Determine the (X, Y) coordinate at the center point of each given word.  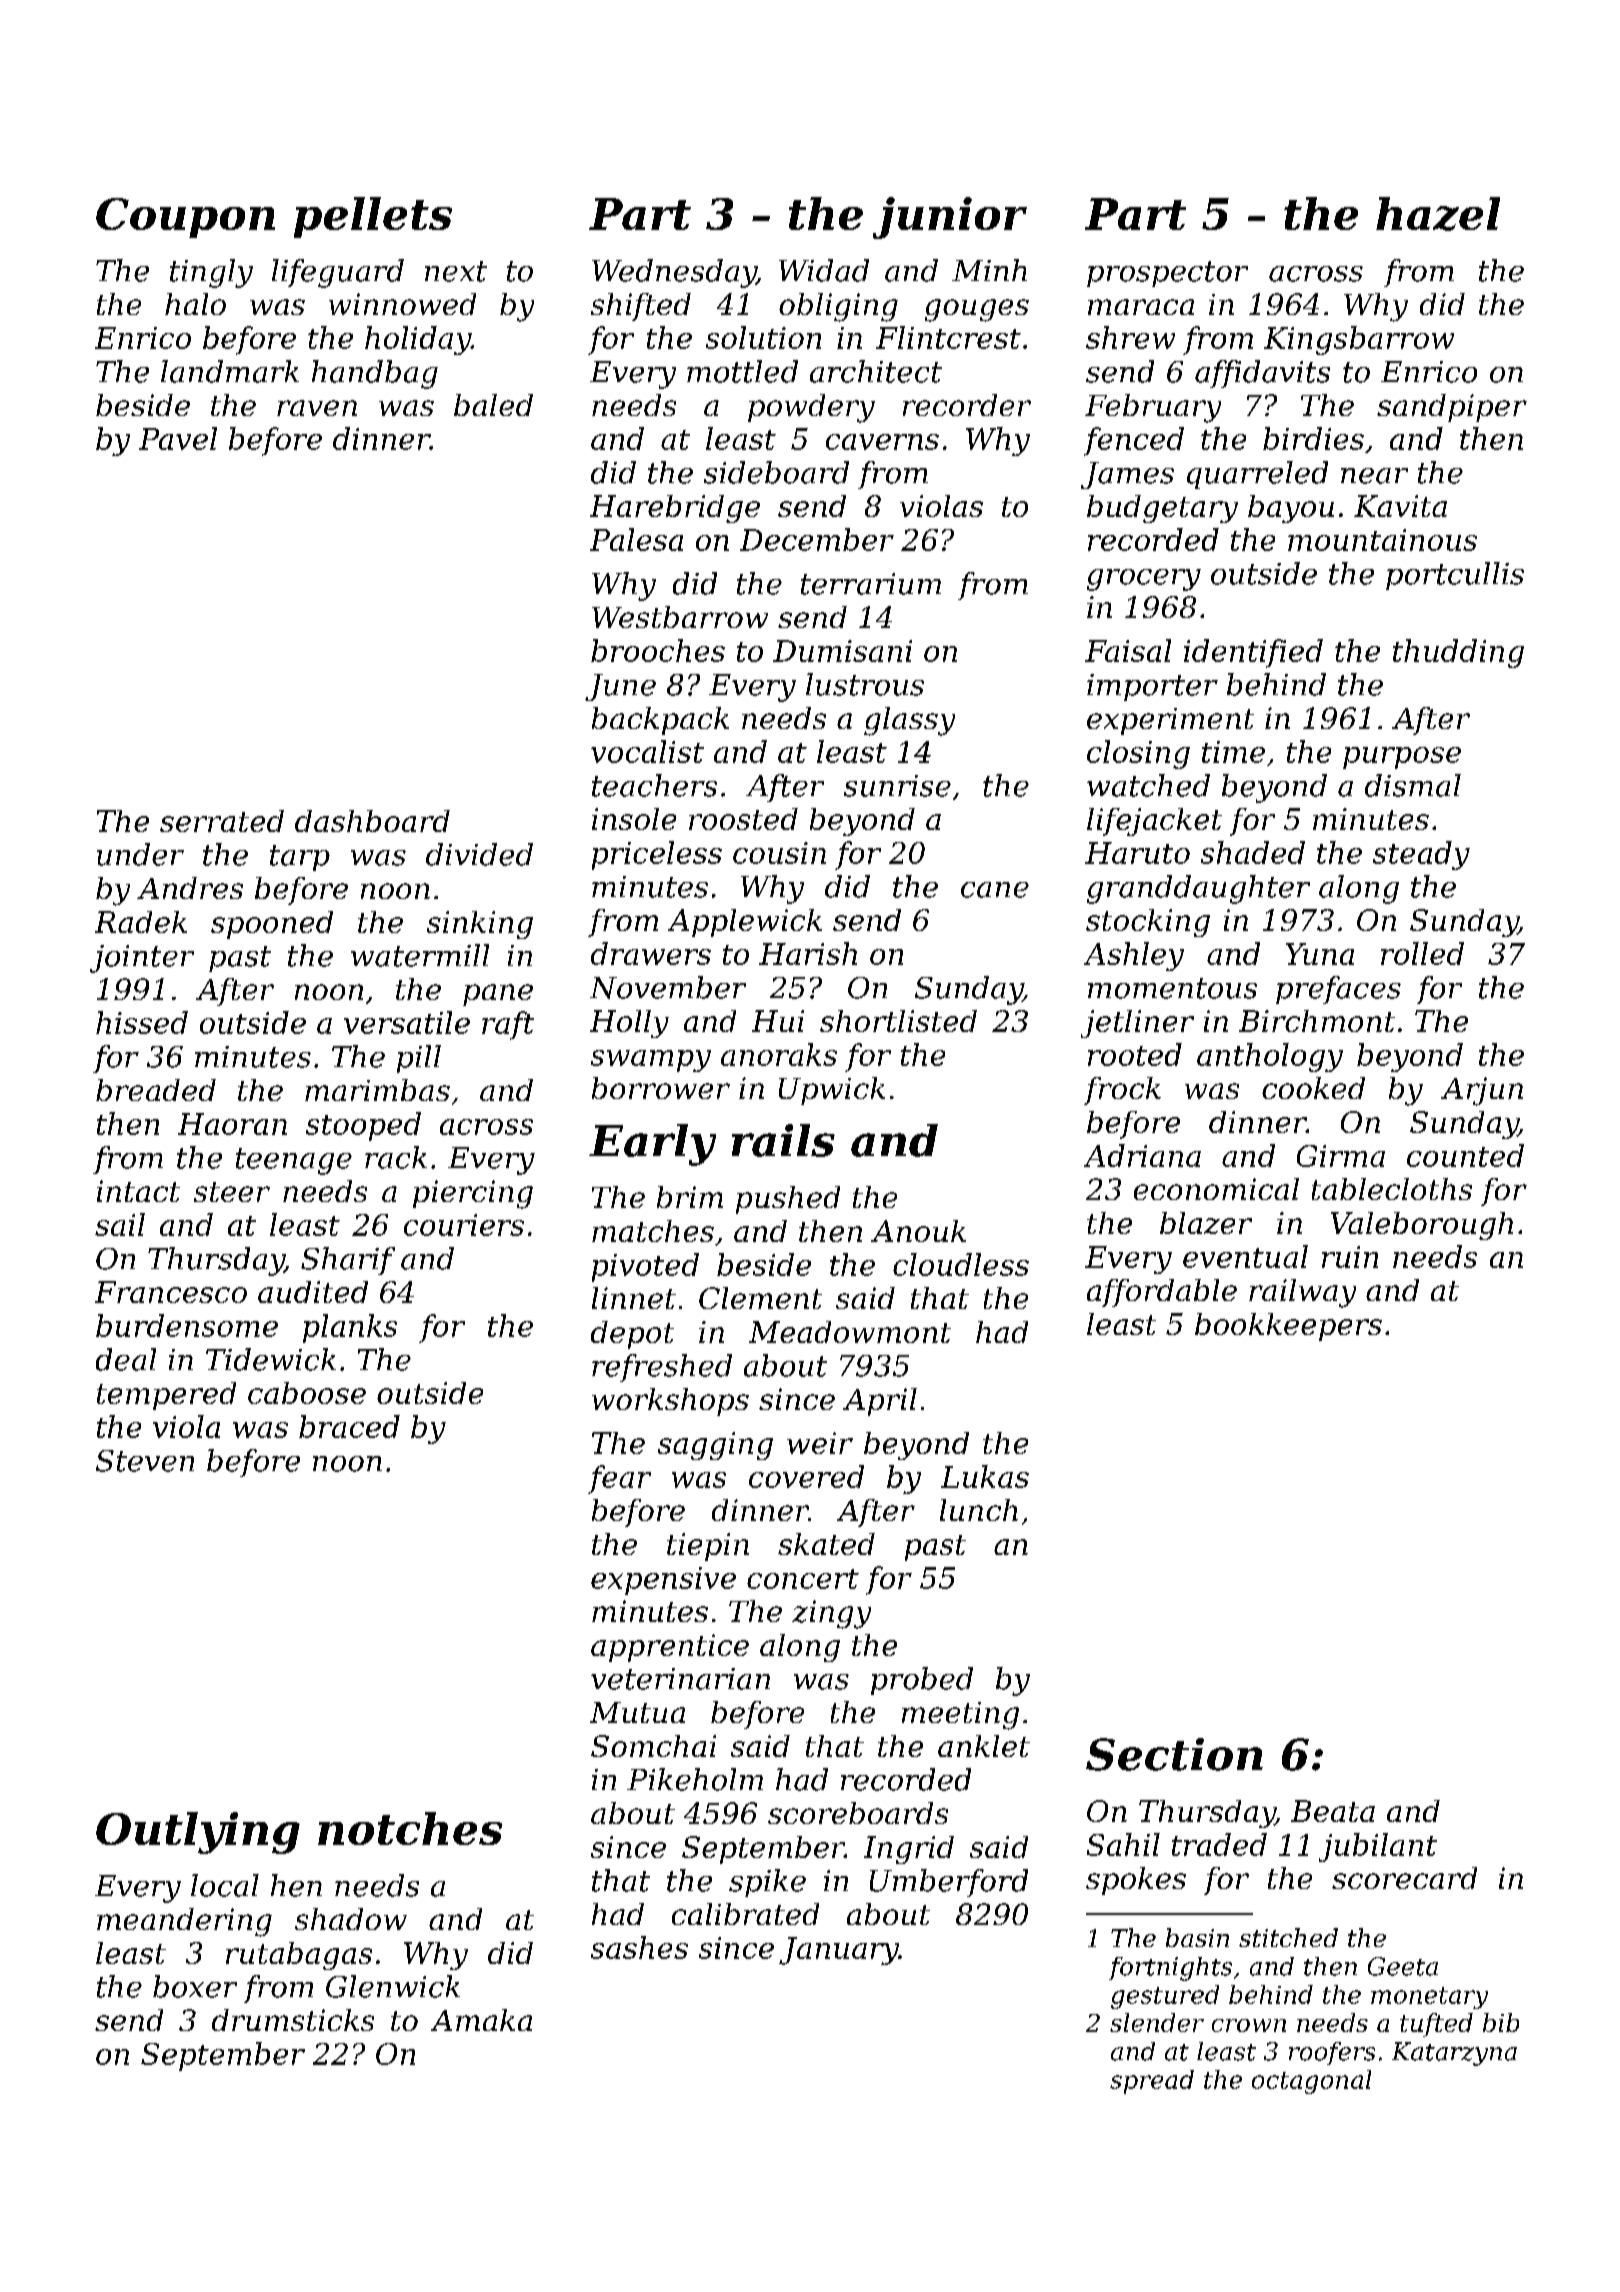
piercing (473, 1194)
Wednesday (674, 273)
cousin (779, 853)
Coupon (185, 218)
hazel (1438, 214)
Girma (1341, 1156)
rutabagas (299, 1956)
